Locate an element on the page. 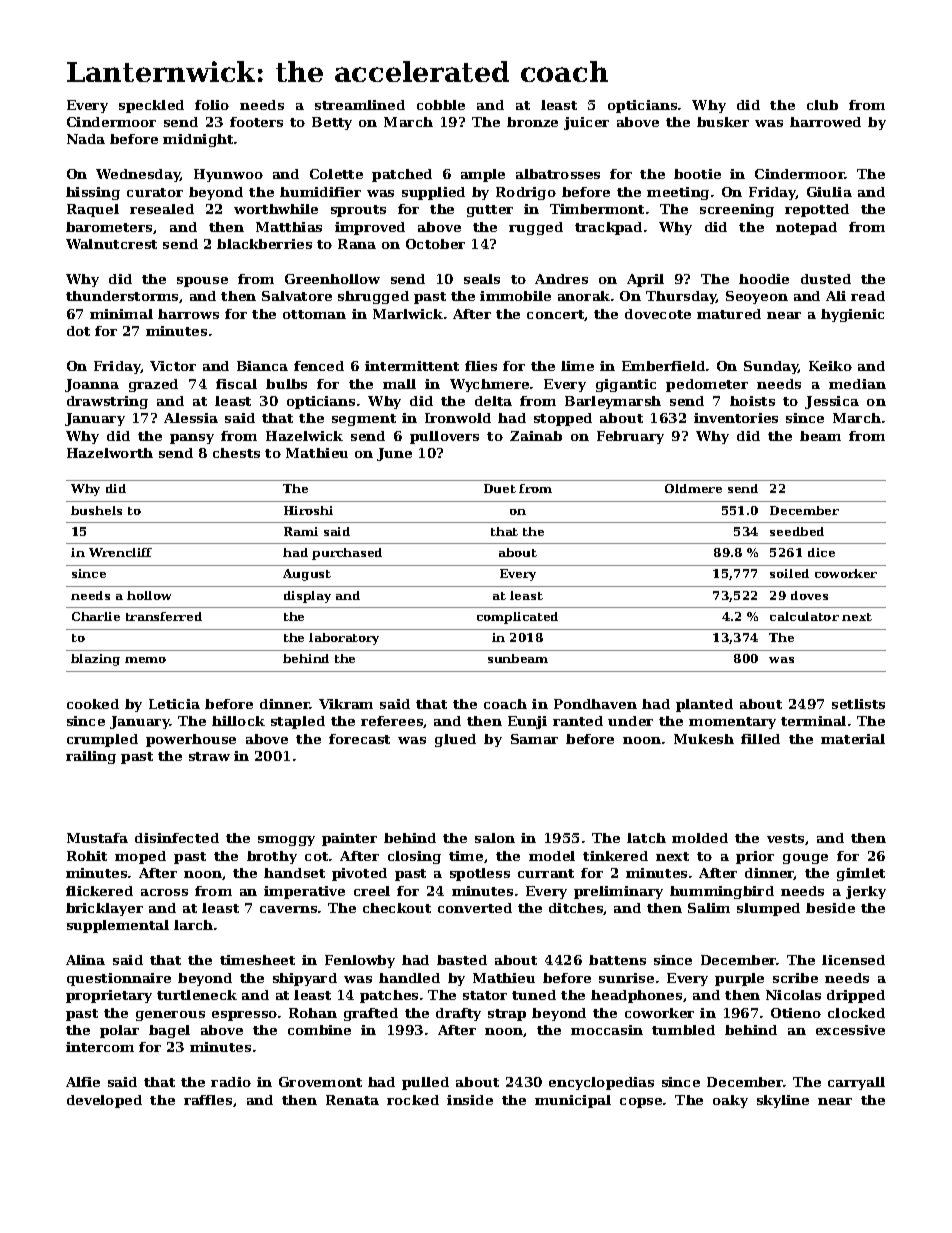 The width and height of the document is (952, 1233). folio is located at coordinates (212, 105).
